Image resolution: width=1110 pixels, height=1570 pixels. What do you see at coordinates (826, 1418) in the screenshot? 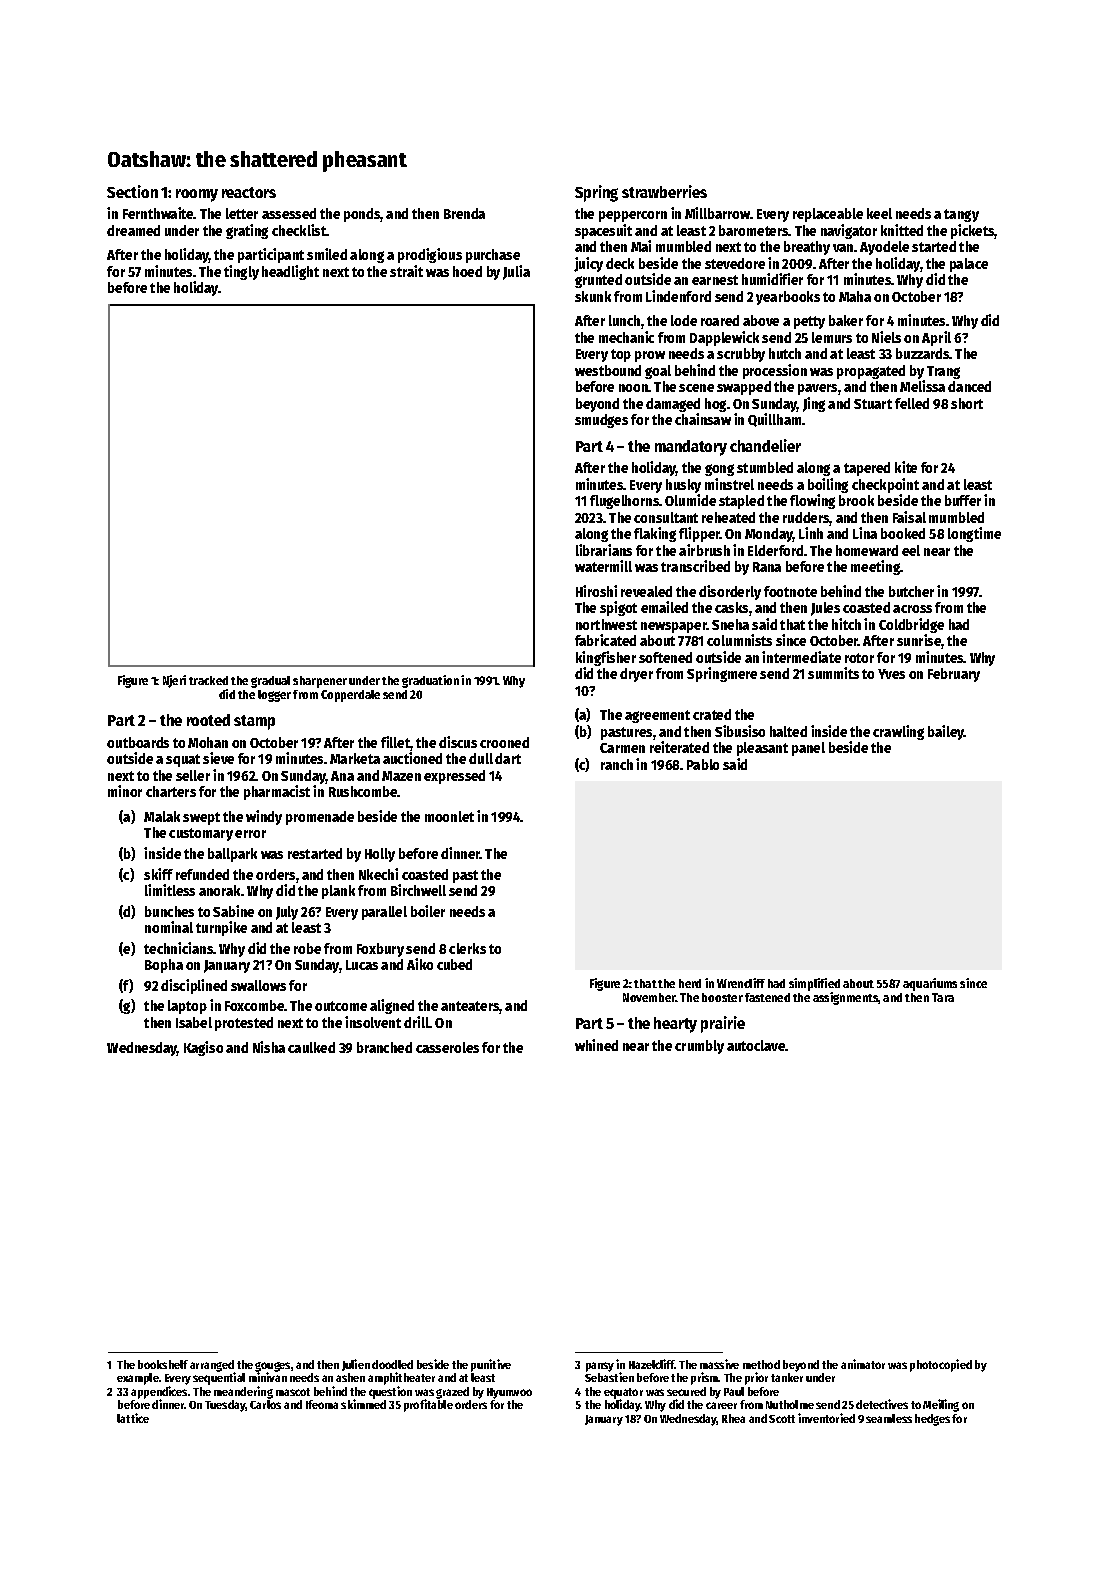
I see `inventoried` at bounding box center [826, 1418].
